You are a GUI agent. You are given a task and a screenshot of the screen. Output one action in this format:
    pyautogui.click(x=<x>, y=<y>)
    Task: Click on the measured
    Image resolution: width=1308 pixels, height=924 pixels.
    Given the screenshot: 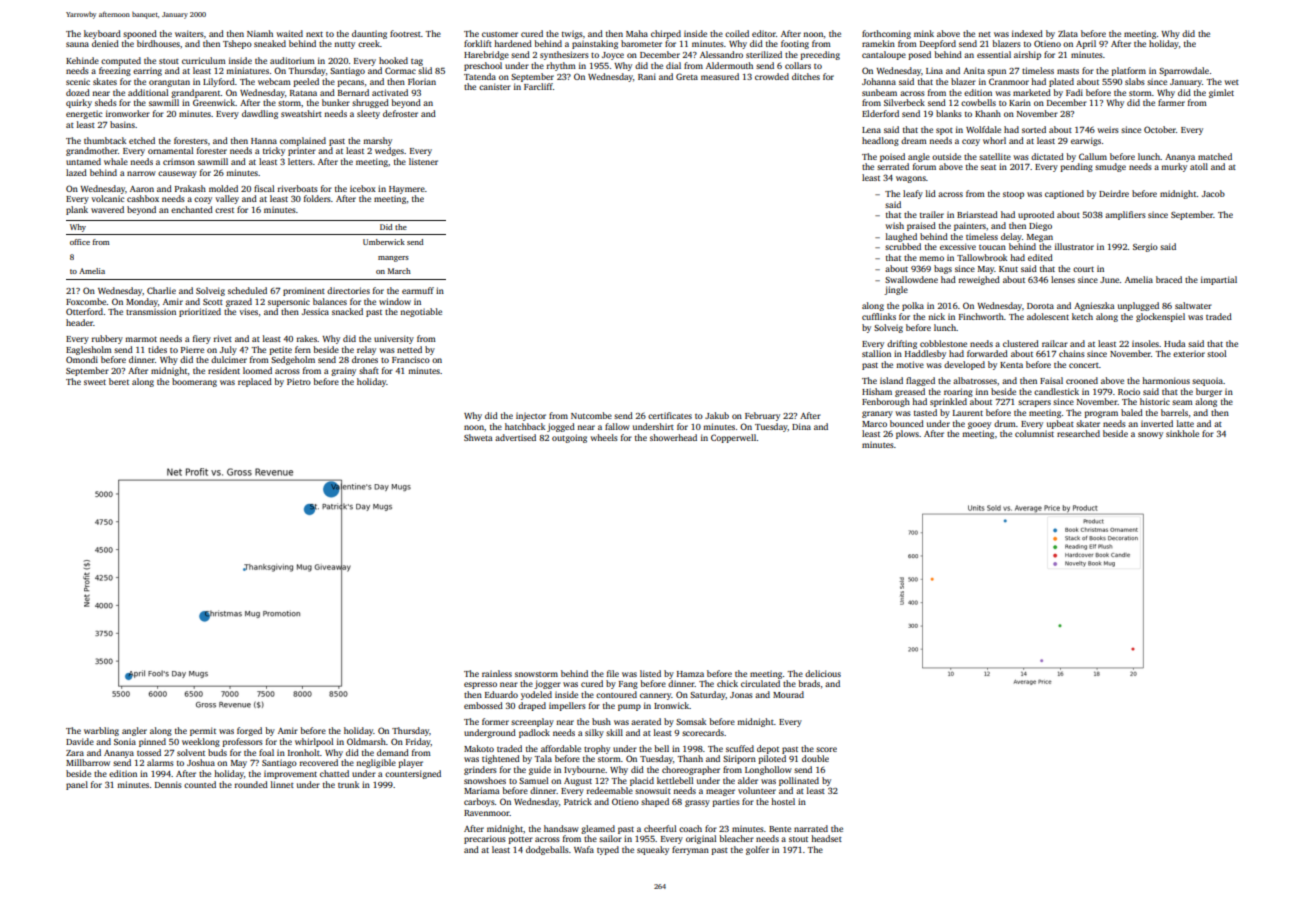 What is the action you would take?
    pyautogui.click(x=720, y=76)
